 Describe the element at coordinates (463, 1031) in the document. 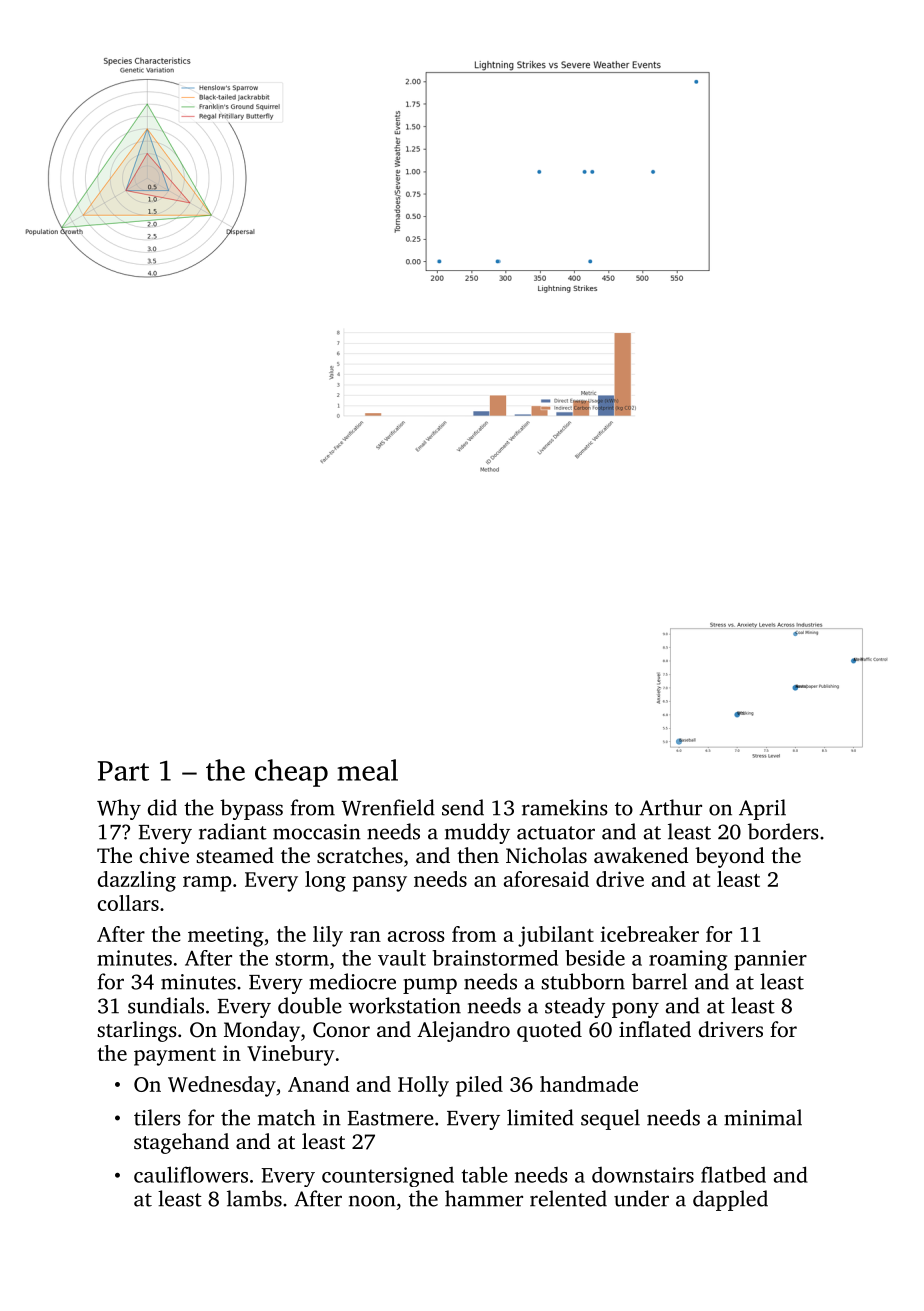

I see `Alejandro` at that location.
